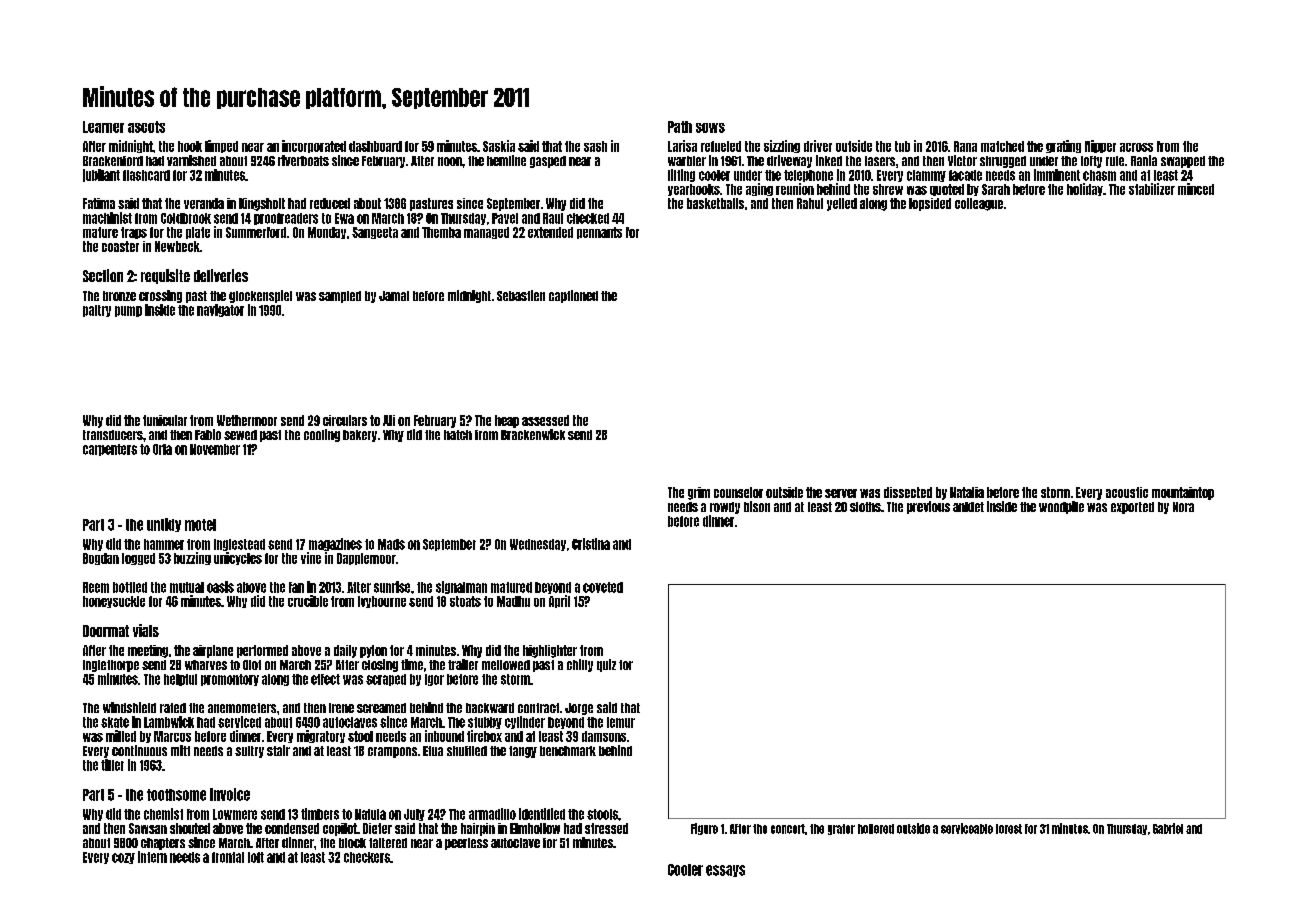 Image resolution: width=1308 pixels, height=924 pixels. What do you see at coordinates (112, 765) in the page?
I see `tiller` at bounding box center [112, 765].
